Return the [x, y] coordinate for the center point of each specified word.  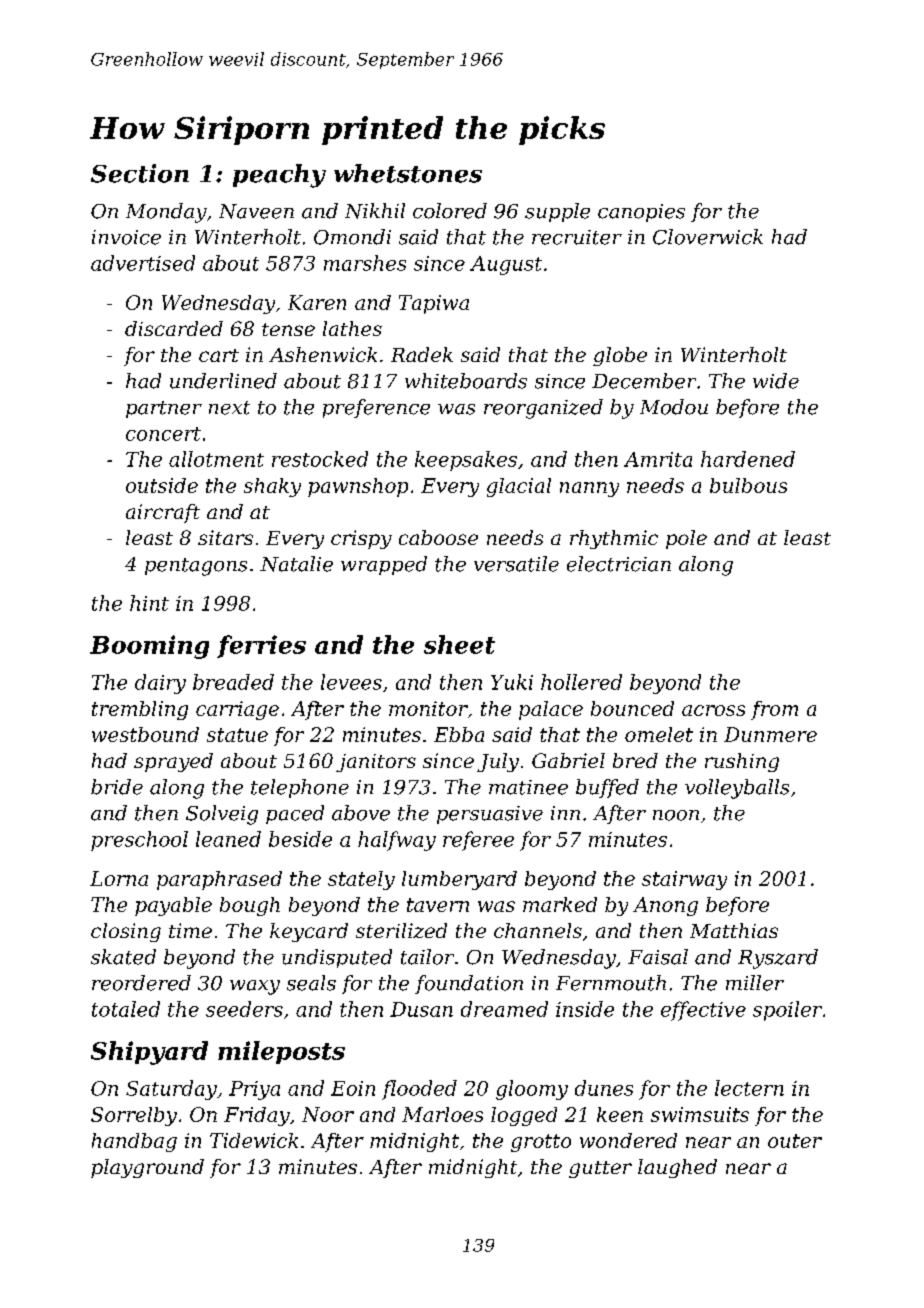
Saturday [171, 1090]
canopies [641, 213]
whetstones [408, 173]
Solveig [222, 815]
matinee [528, 787]
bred [635, 760]
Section [140, 173]
